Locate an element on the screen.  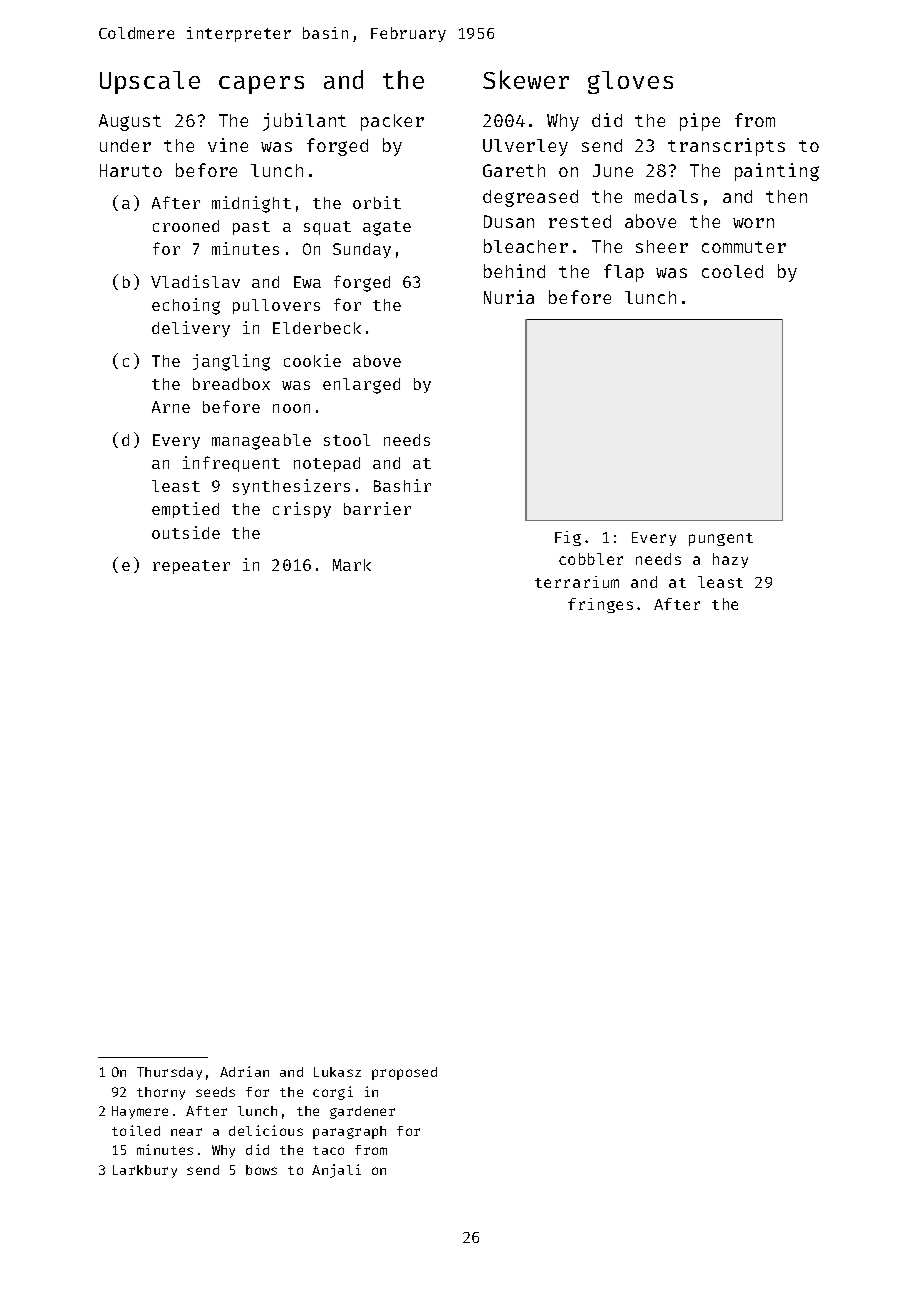
outside is located at coordinates (186, 532).
